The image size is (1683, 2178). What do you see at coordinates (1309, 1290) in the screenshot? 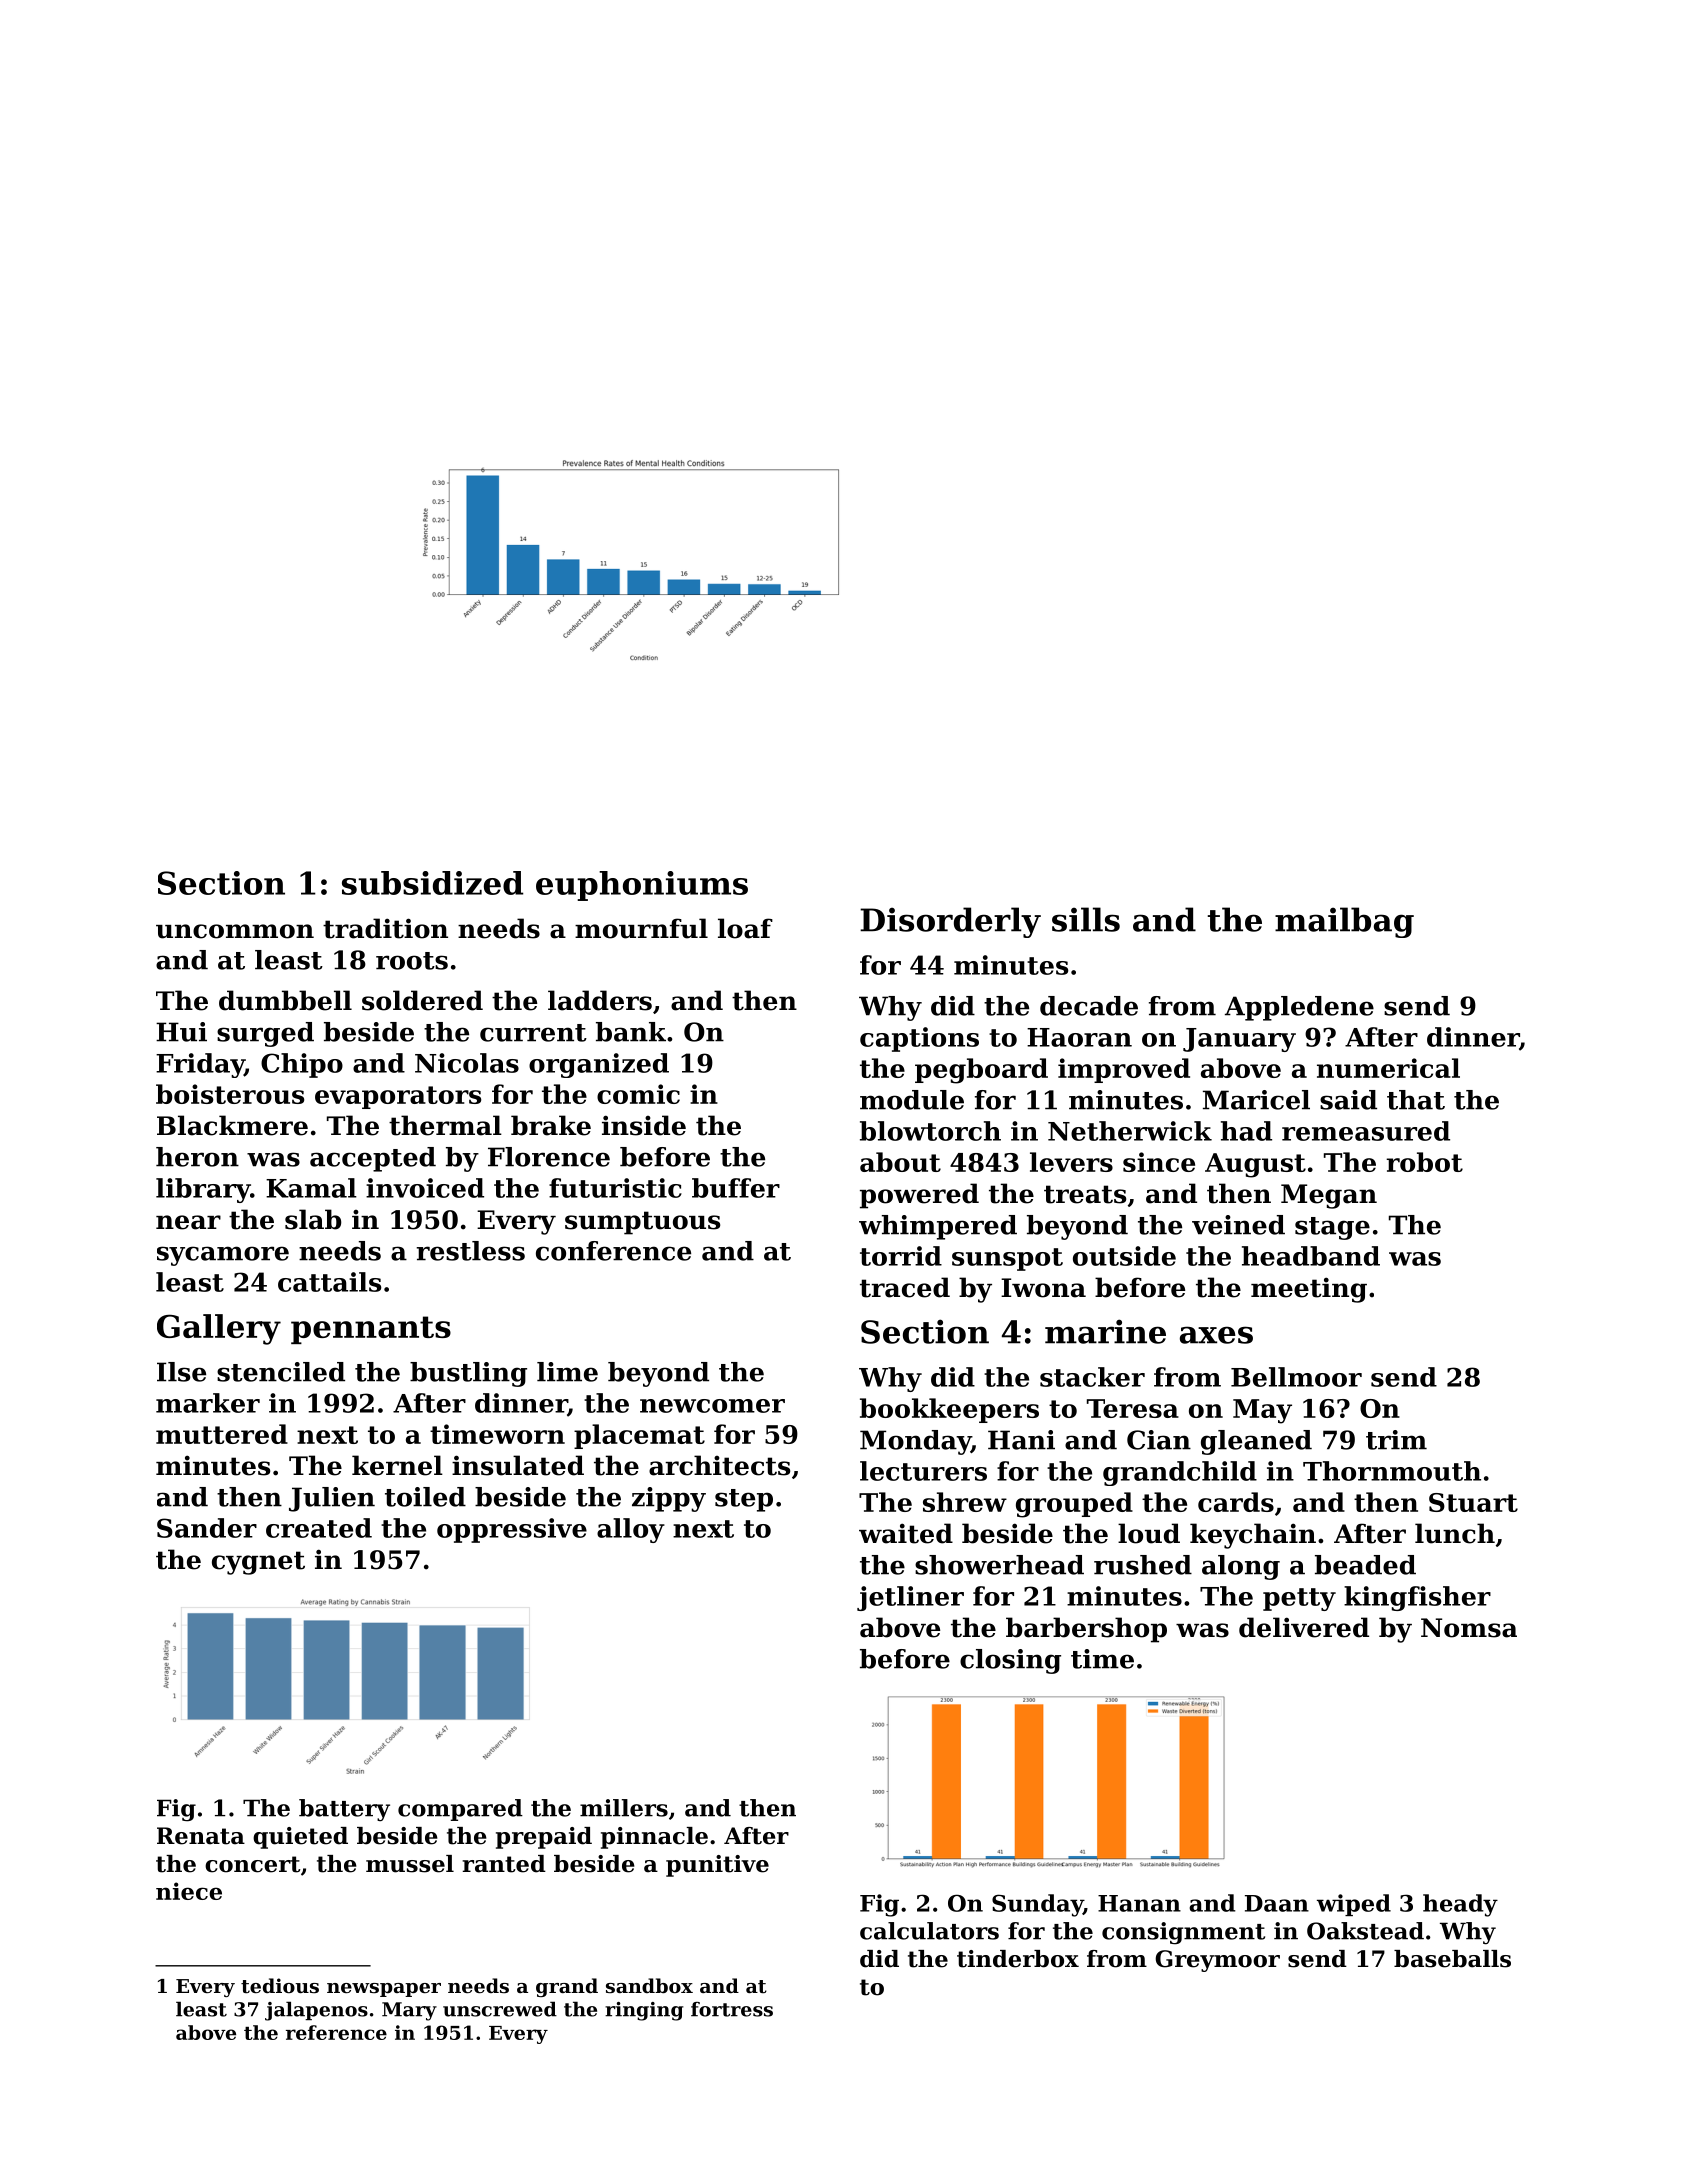
I see `meeting` at bounding box center [1309, 1290].
